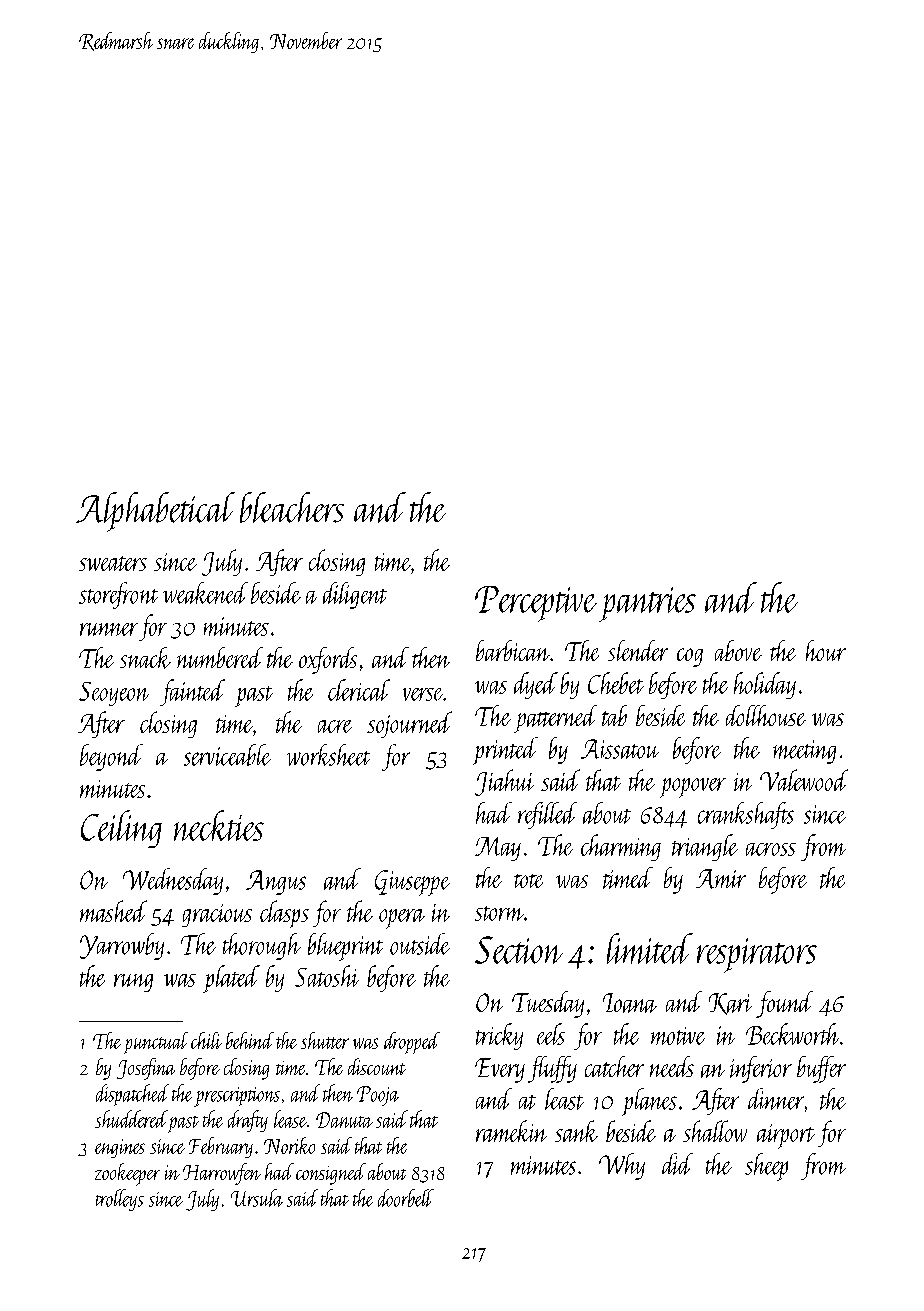 The height and width of the image is (1311, 924). I want to click on Section, so click(519, 950).
